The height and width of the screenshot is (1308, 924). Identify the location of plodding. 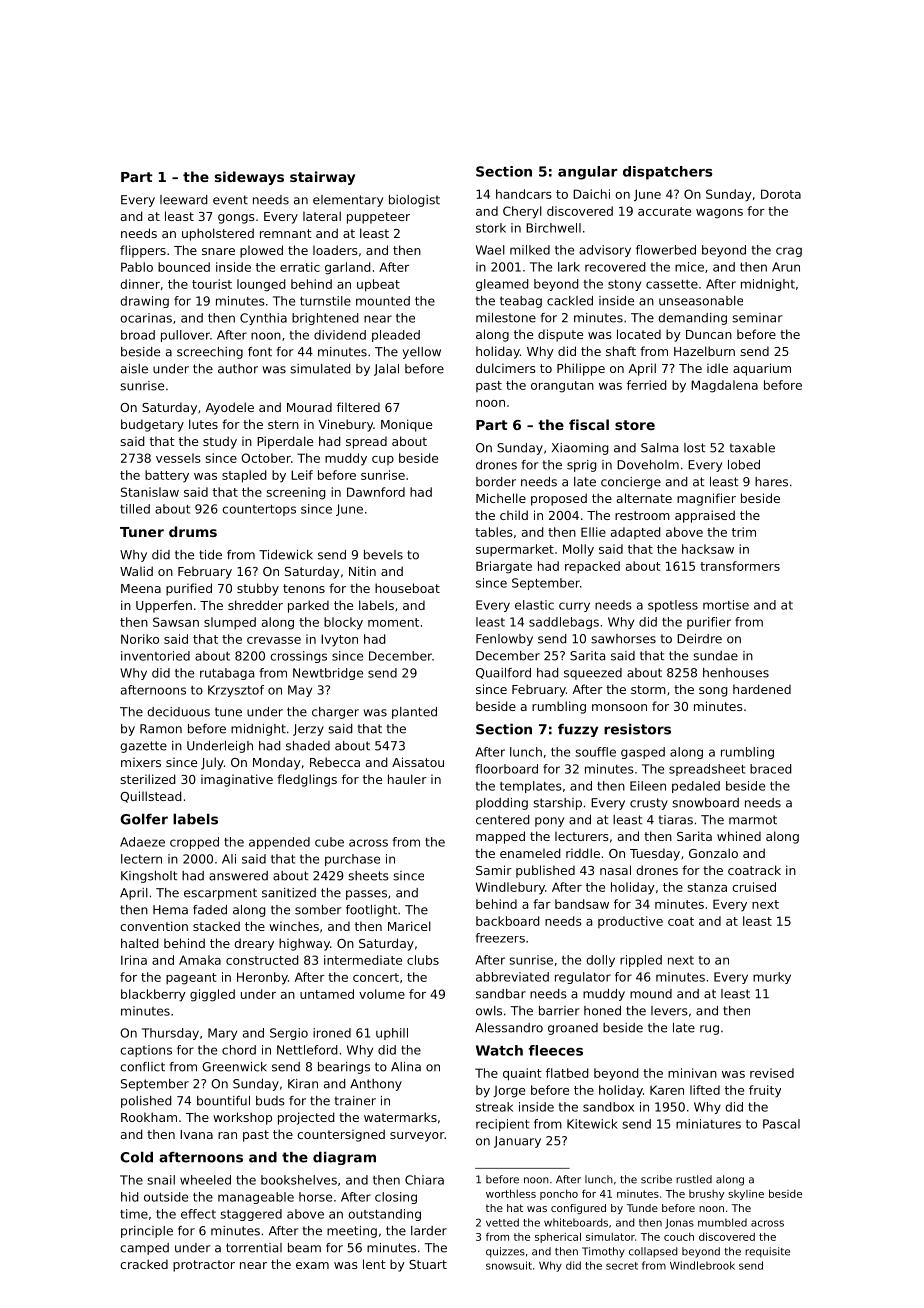
(502, 804).
